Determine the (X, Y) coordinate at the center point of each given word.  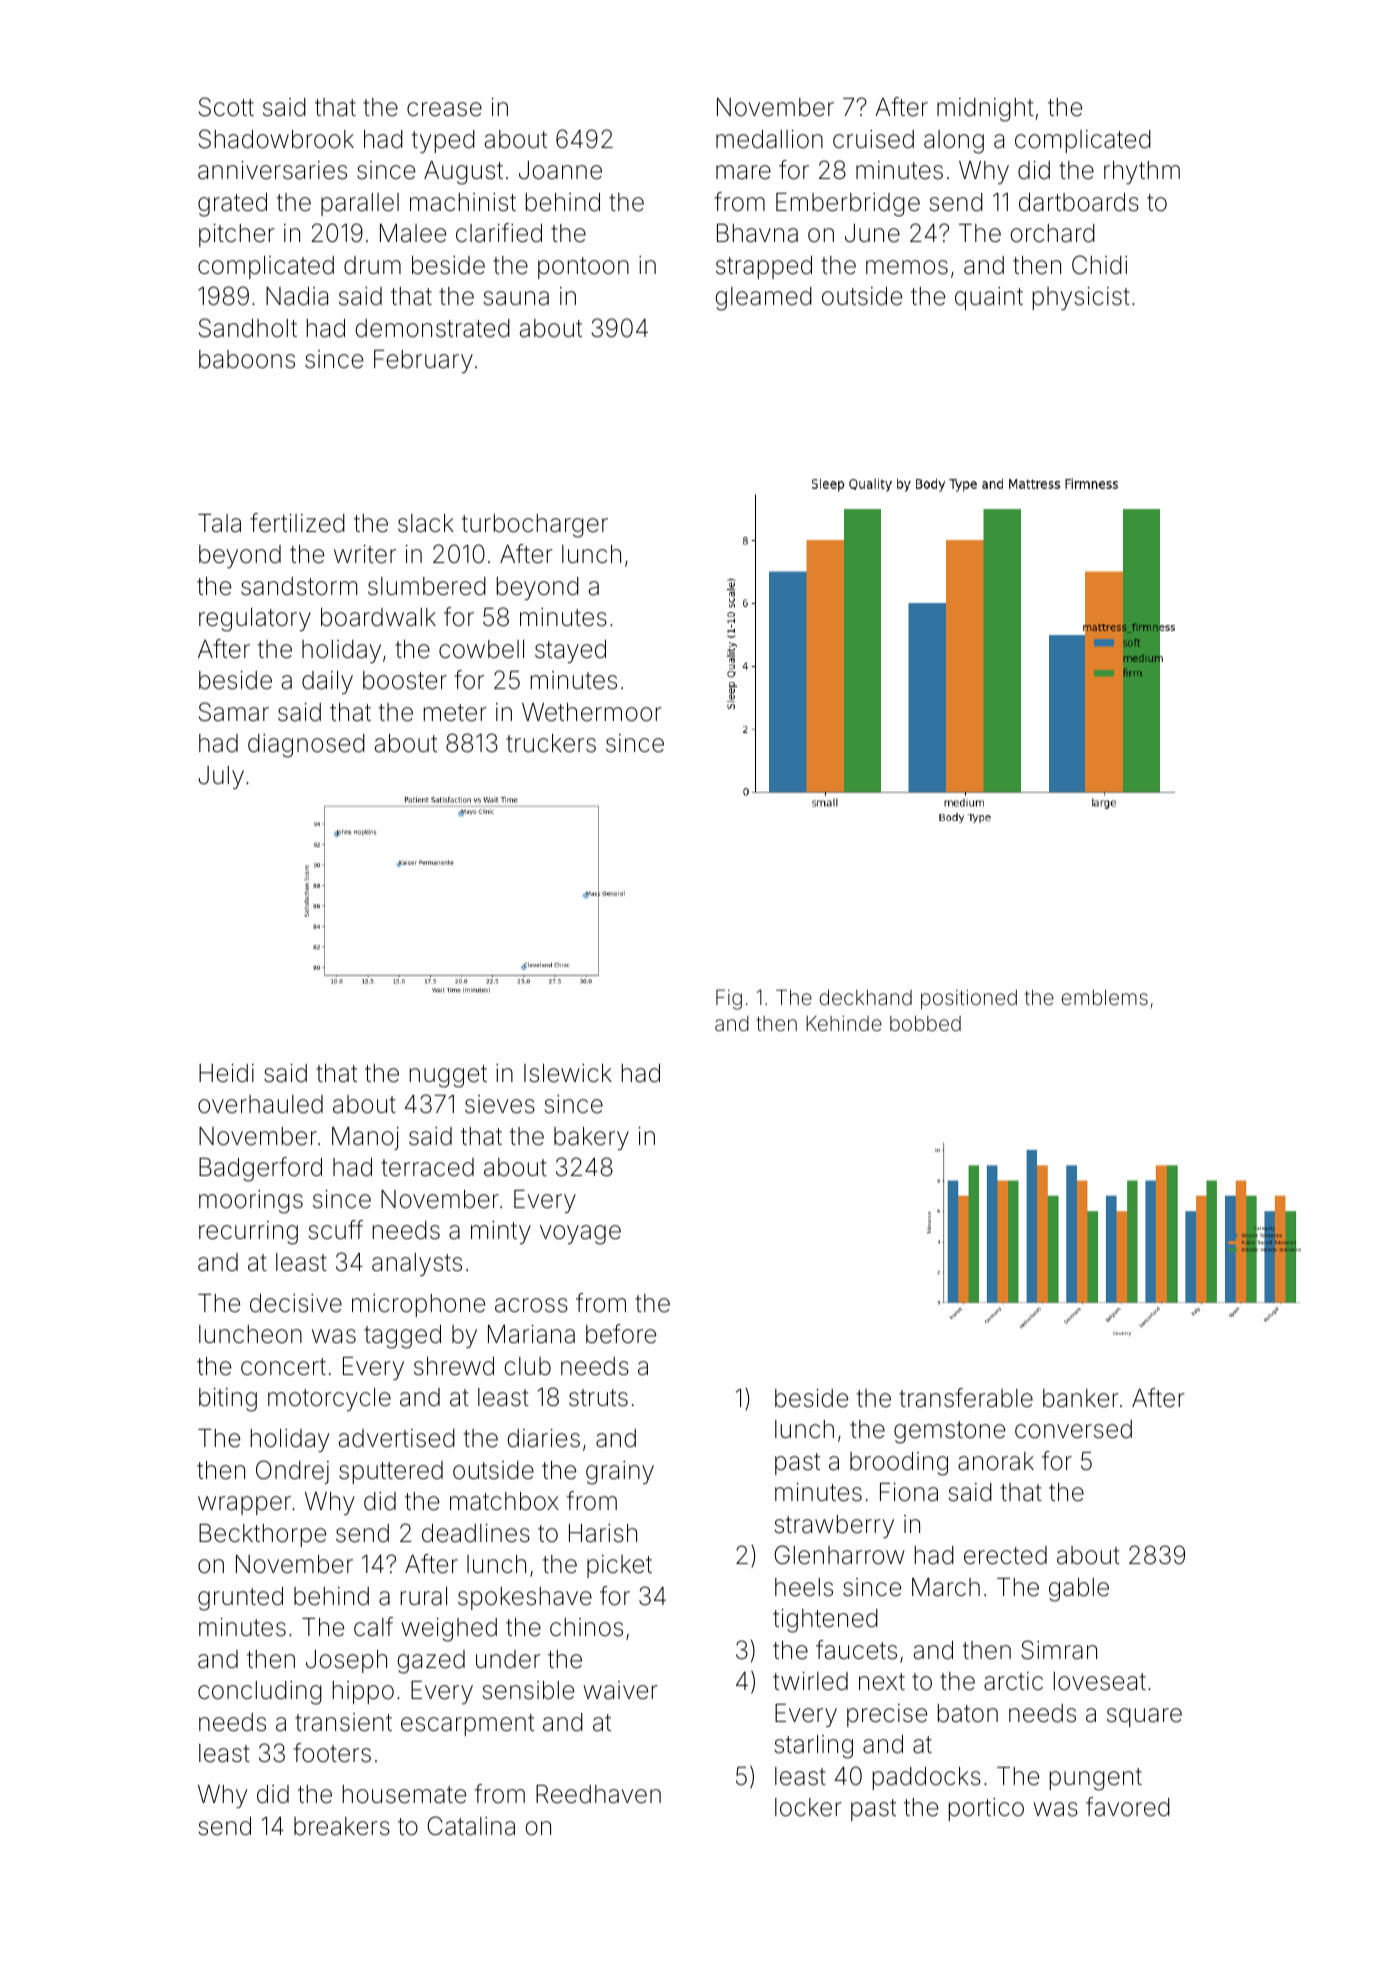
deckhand (865, 997)
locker (808, 1807)
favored (1128, 1807)
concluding (260, 1693)
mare (743, 172)
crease (444, 109)
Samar (234, 712)
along (954, 142)
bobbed (925, 1023)
